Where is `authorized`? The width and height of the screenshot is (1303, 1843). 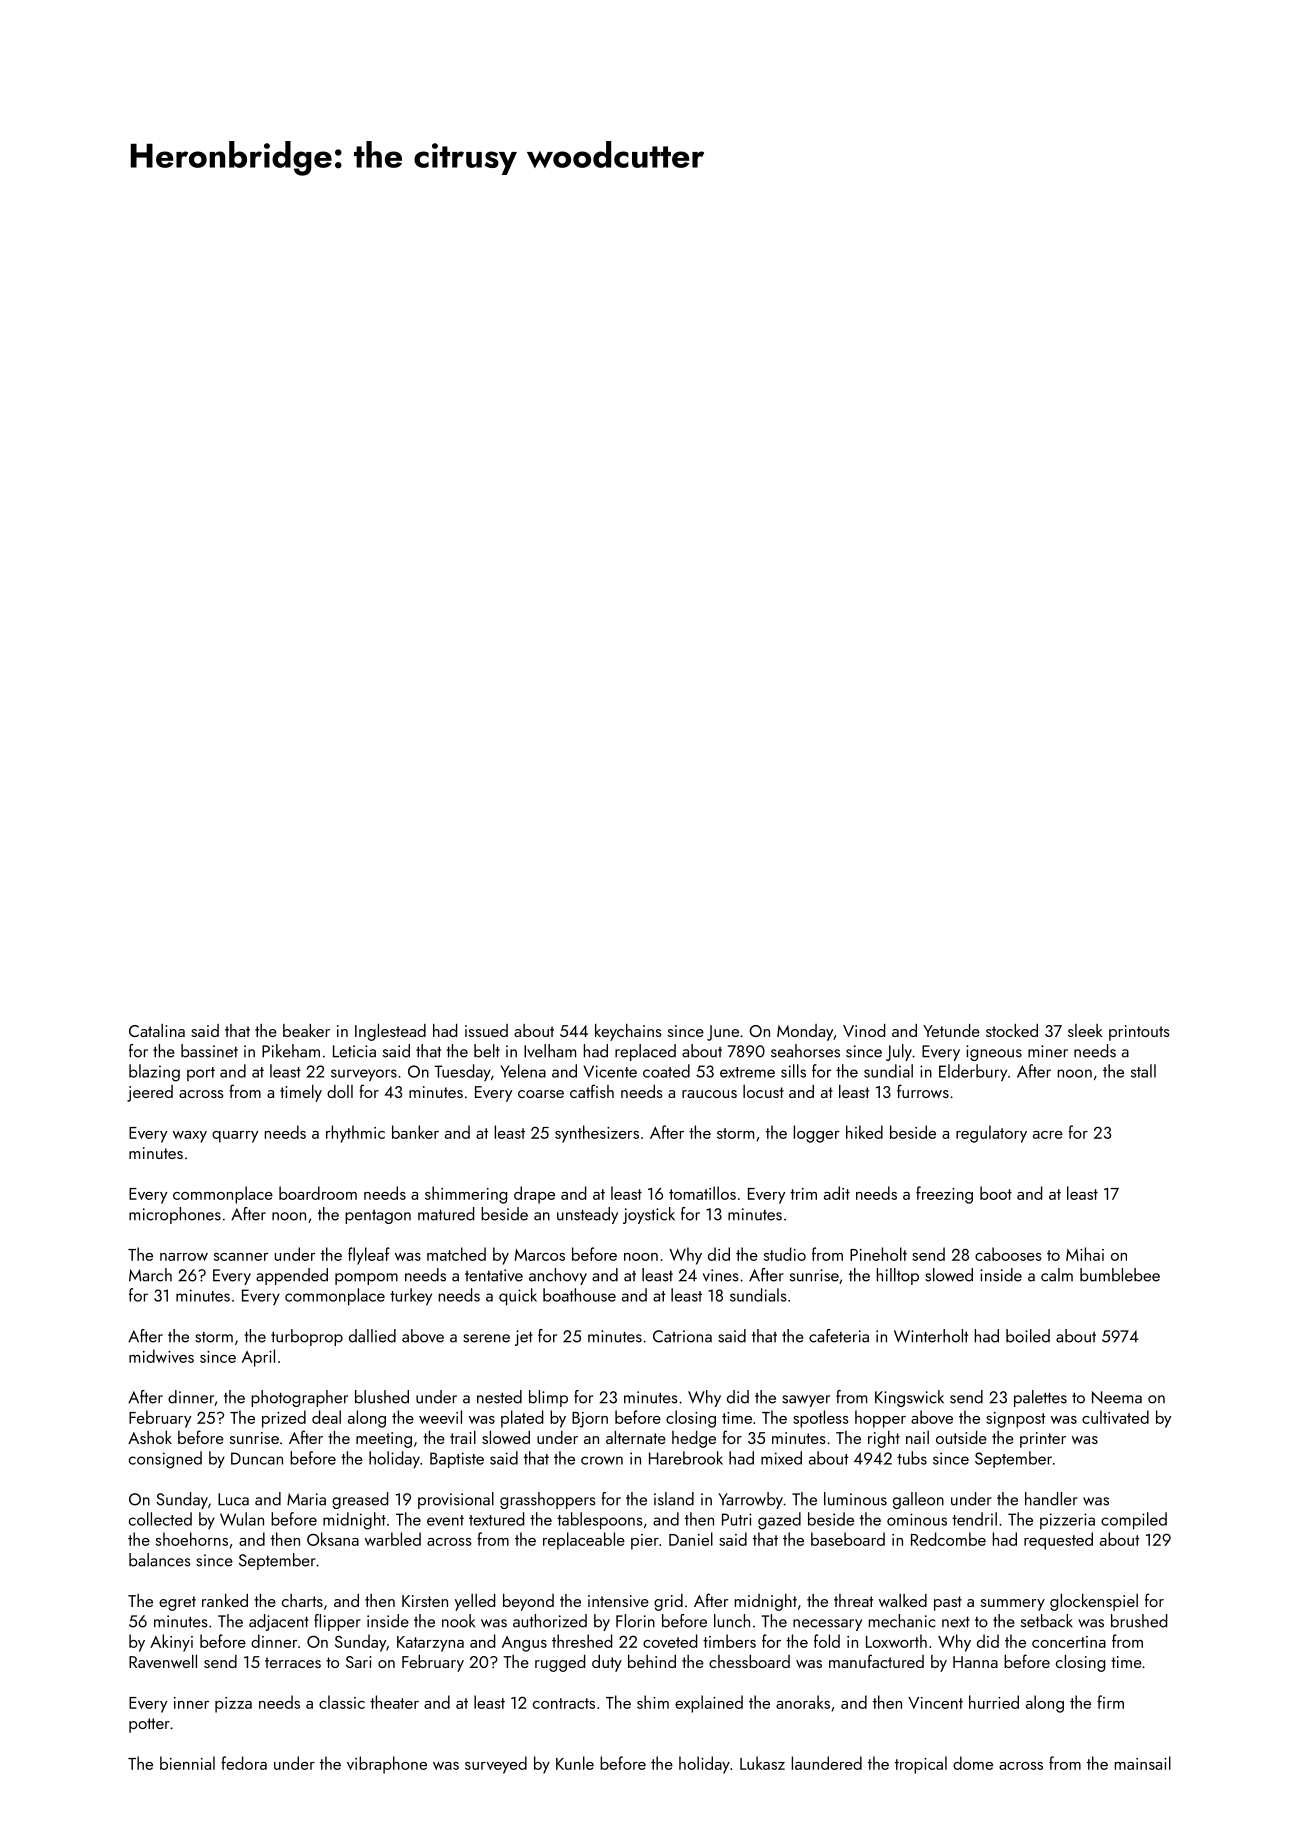
authorized is located at coordinates (550, 1621).
